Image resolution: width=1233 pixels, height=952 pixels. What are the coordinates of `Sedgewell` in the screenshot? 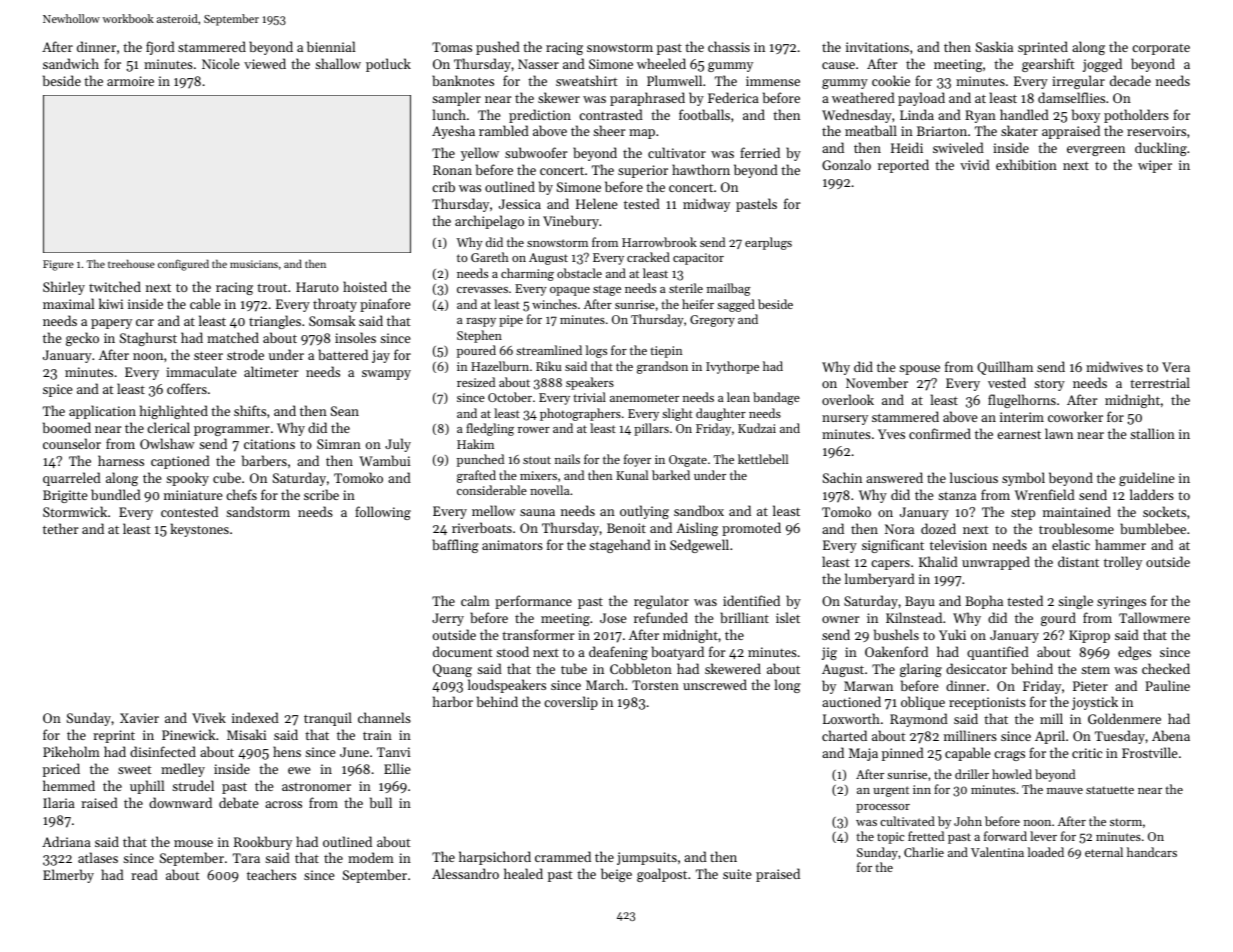 It's located at (699, 546).
